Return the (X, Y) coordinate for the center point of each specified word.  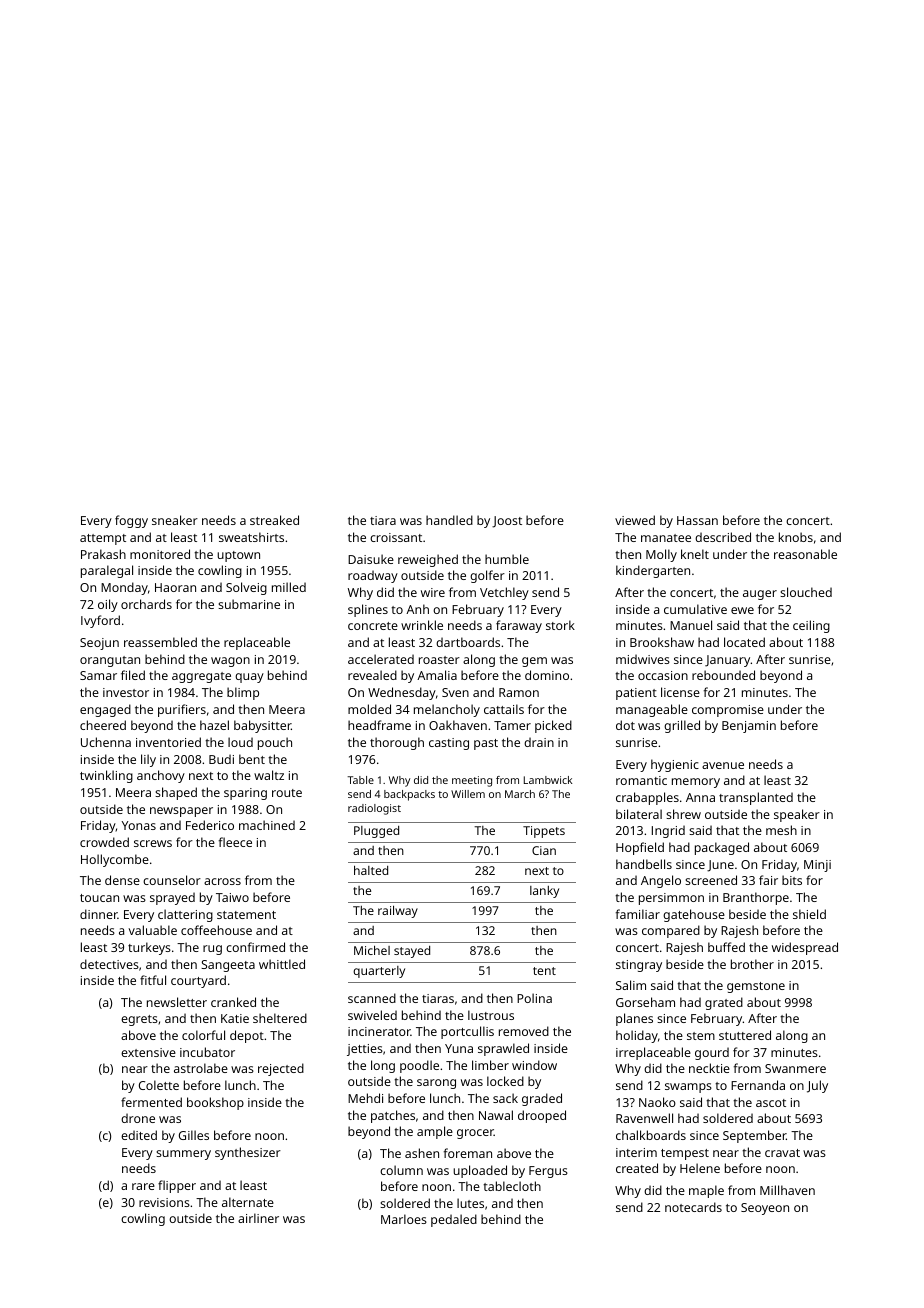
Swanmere (795, 1068)
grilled (682, 726)
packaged (722, 848)
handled (449, 520)
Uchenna (106, 742)
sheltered (280, 1018)
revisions (164, 1202)
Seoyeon (765, 1209)
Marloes (404, 1219)
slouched (806, 592)
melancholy (447, 710)
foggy (131, 521)
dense (122, 880)
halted (371, 870)
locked (505, 1081)
